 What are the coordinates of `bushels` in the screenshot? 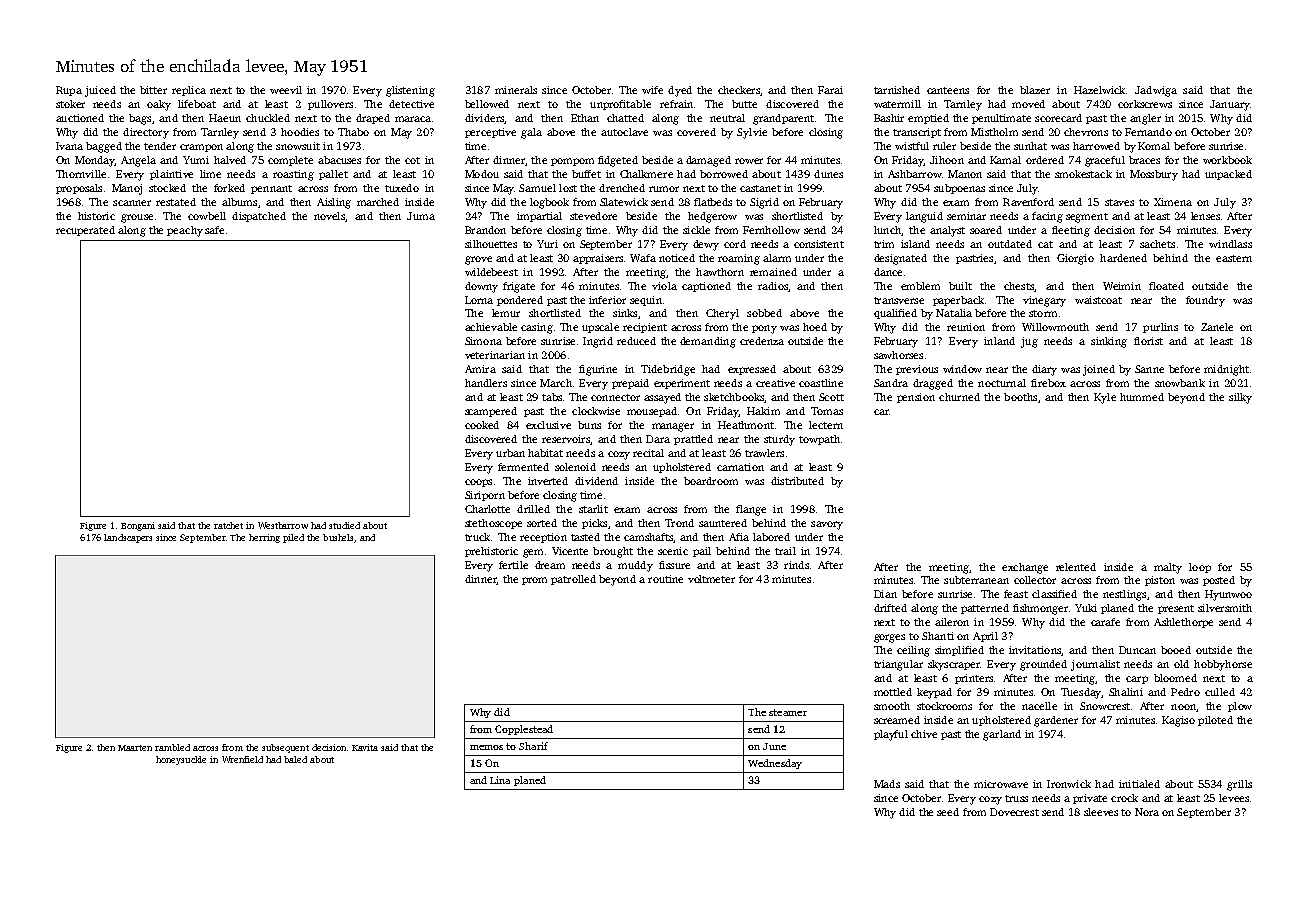 It's located at (339, 538).
